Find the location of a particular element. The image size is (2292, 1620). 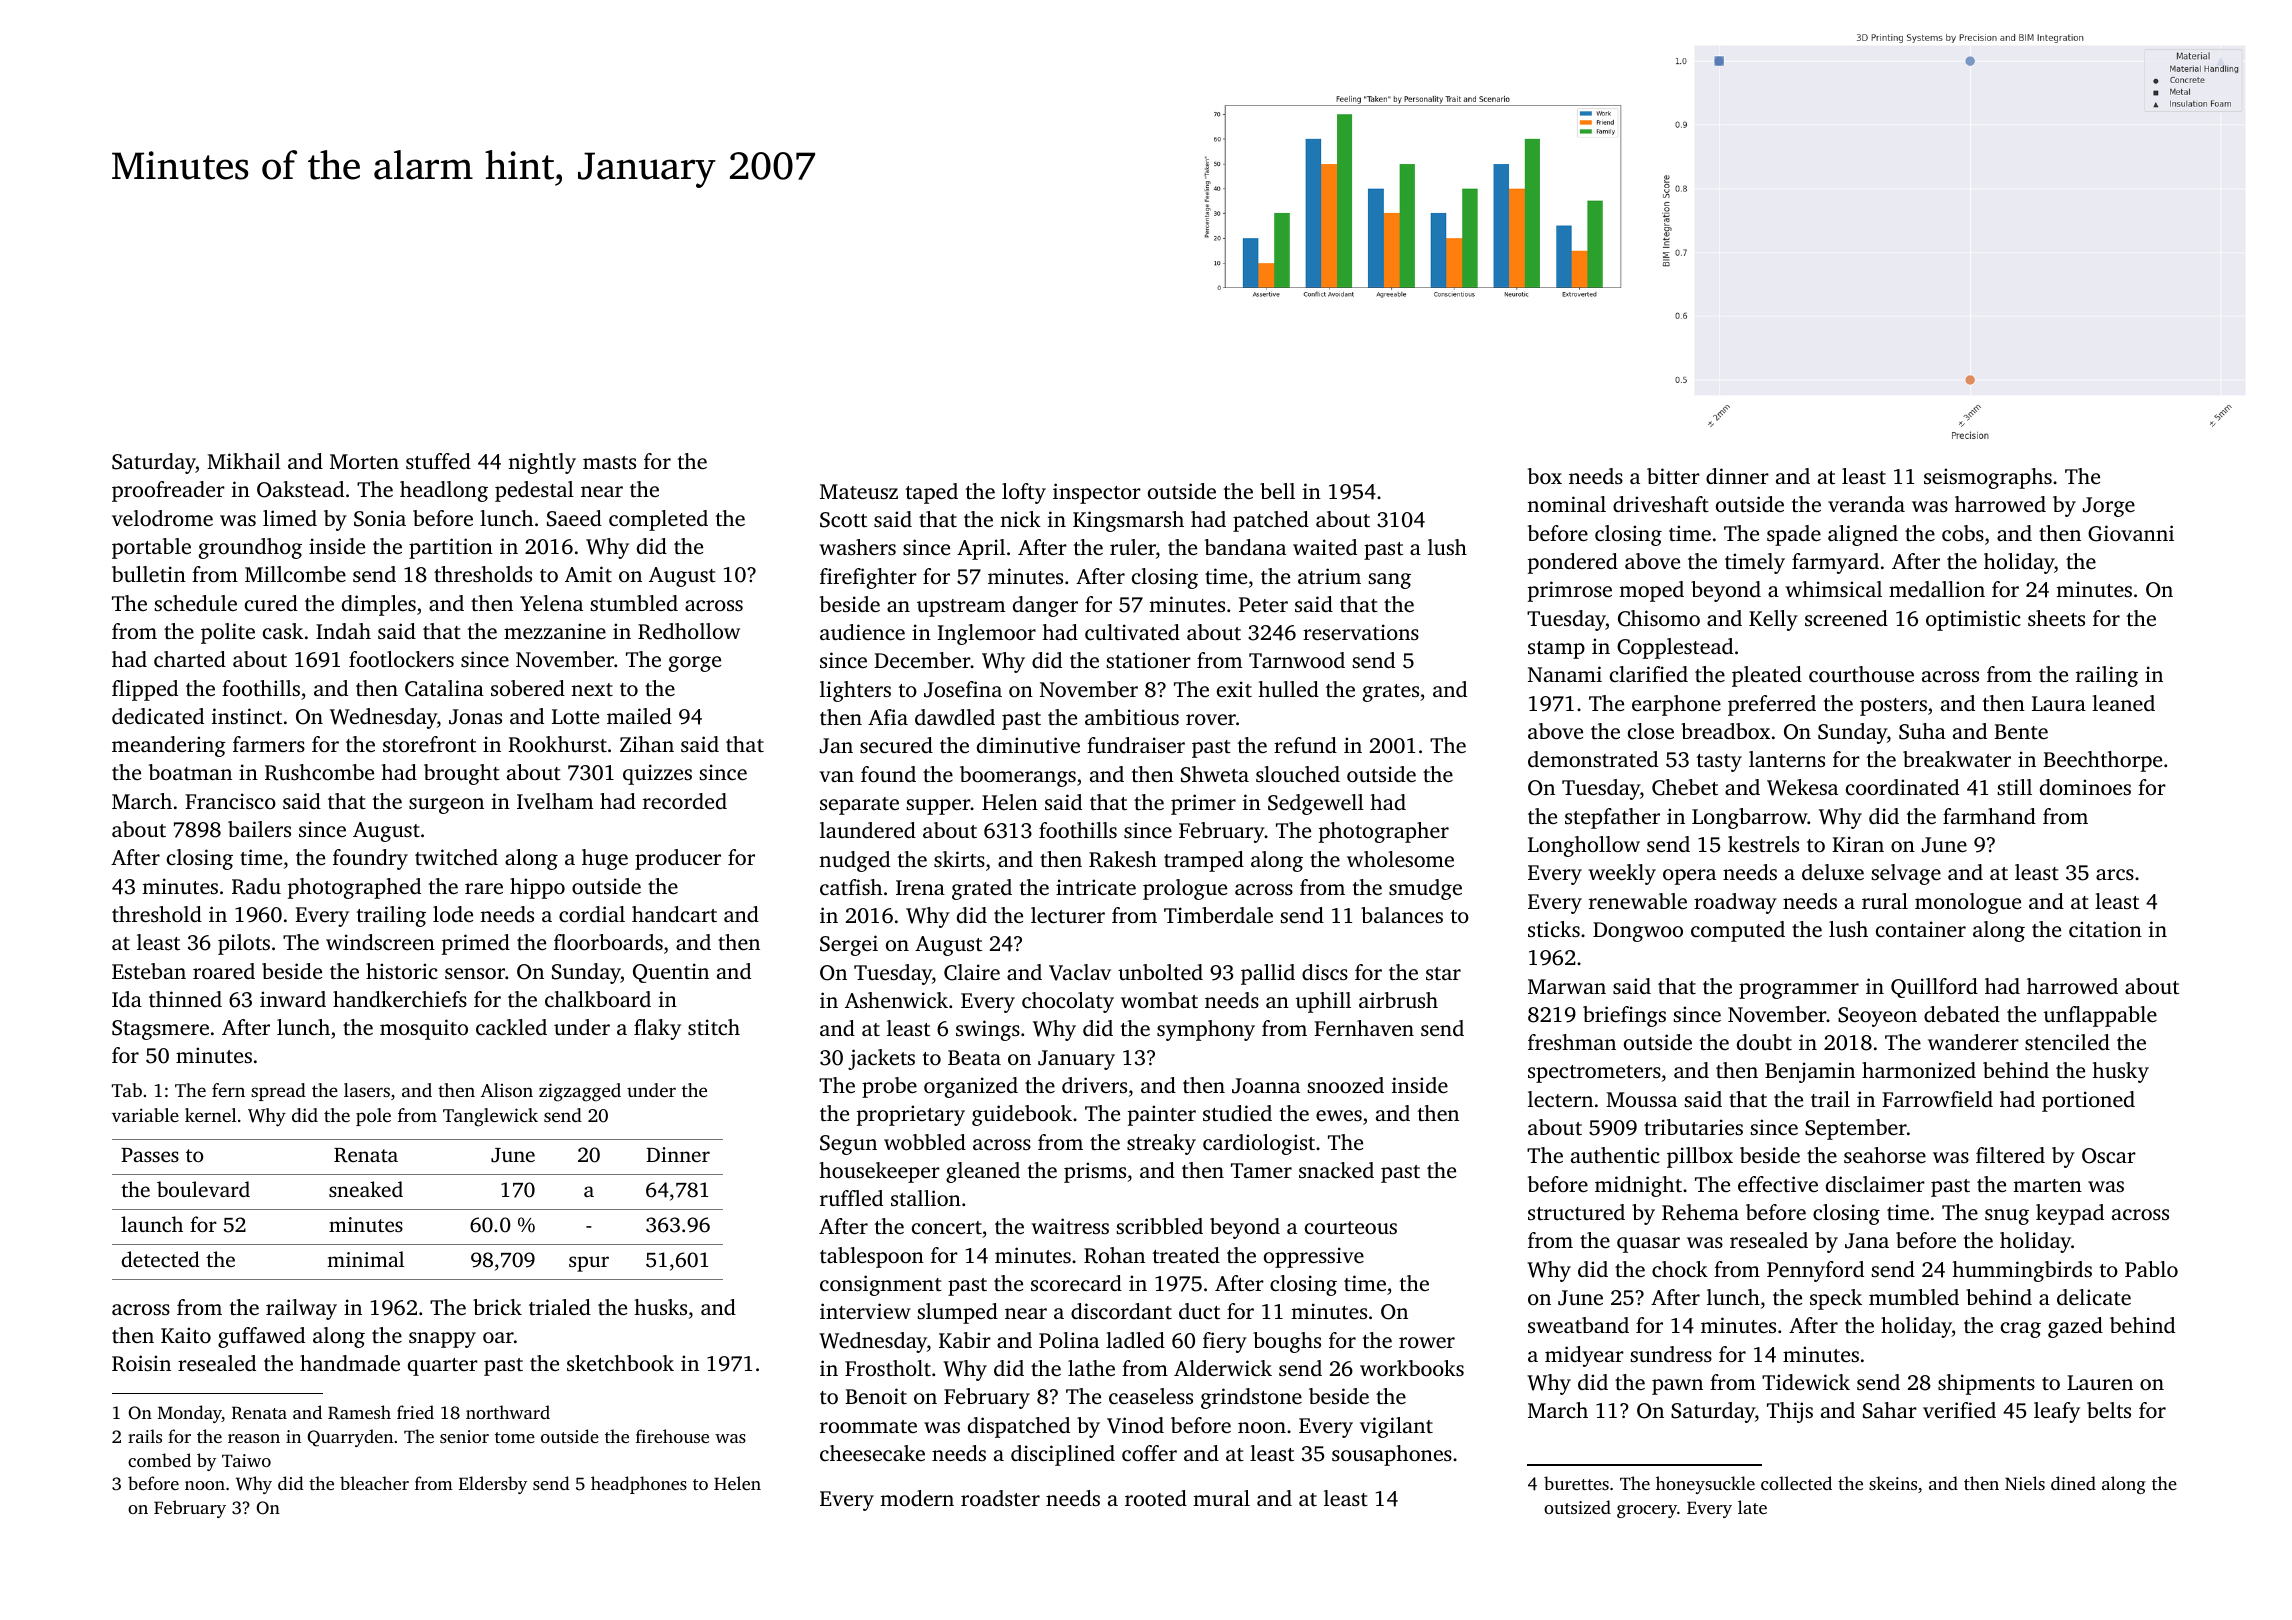

firehouse is located at coordinates (672, 1436).
